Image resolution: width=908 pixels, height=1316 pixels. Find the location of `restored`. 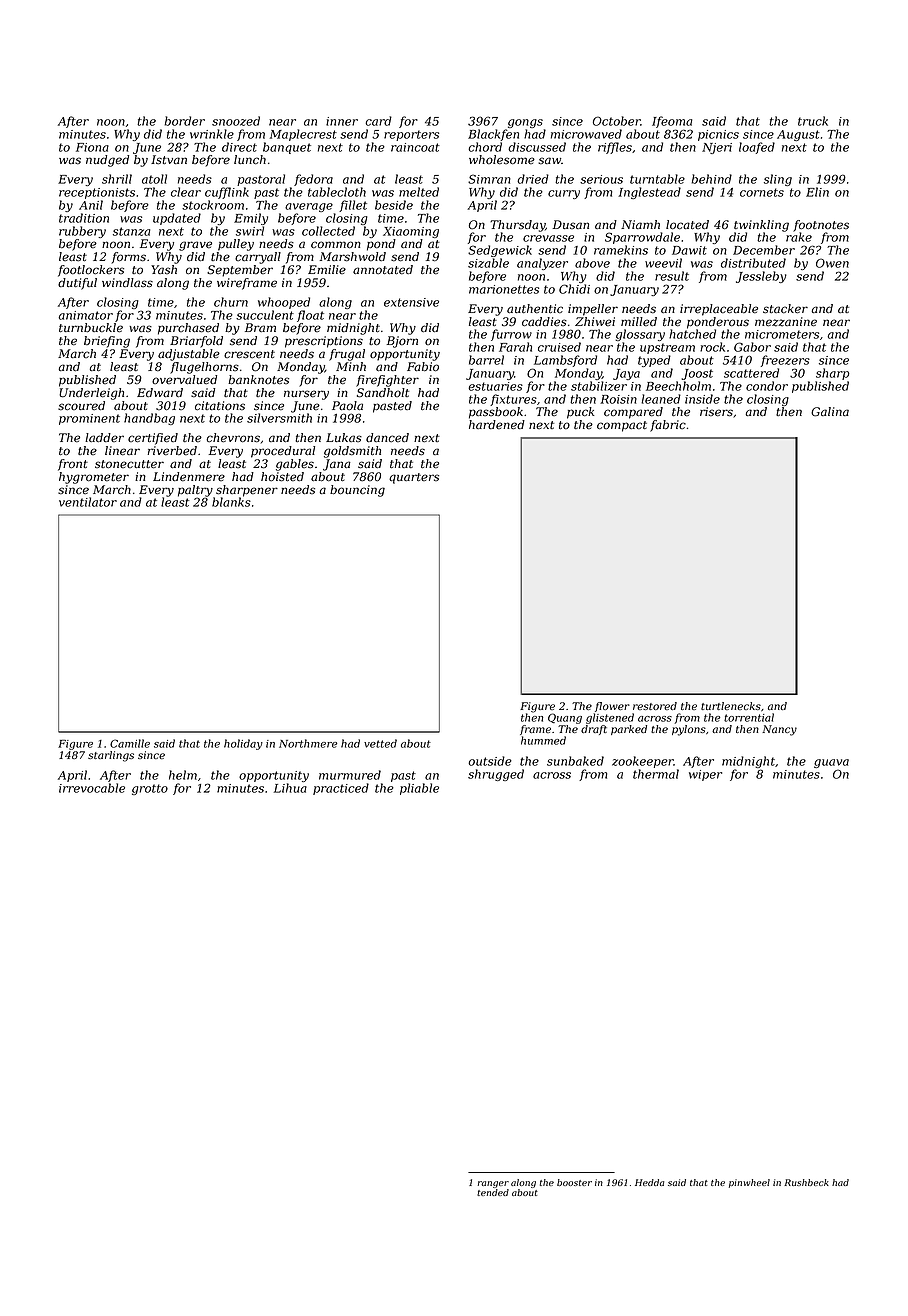

restored is located at coordinates (655, 706).
